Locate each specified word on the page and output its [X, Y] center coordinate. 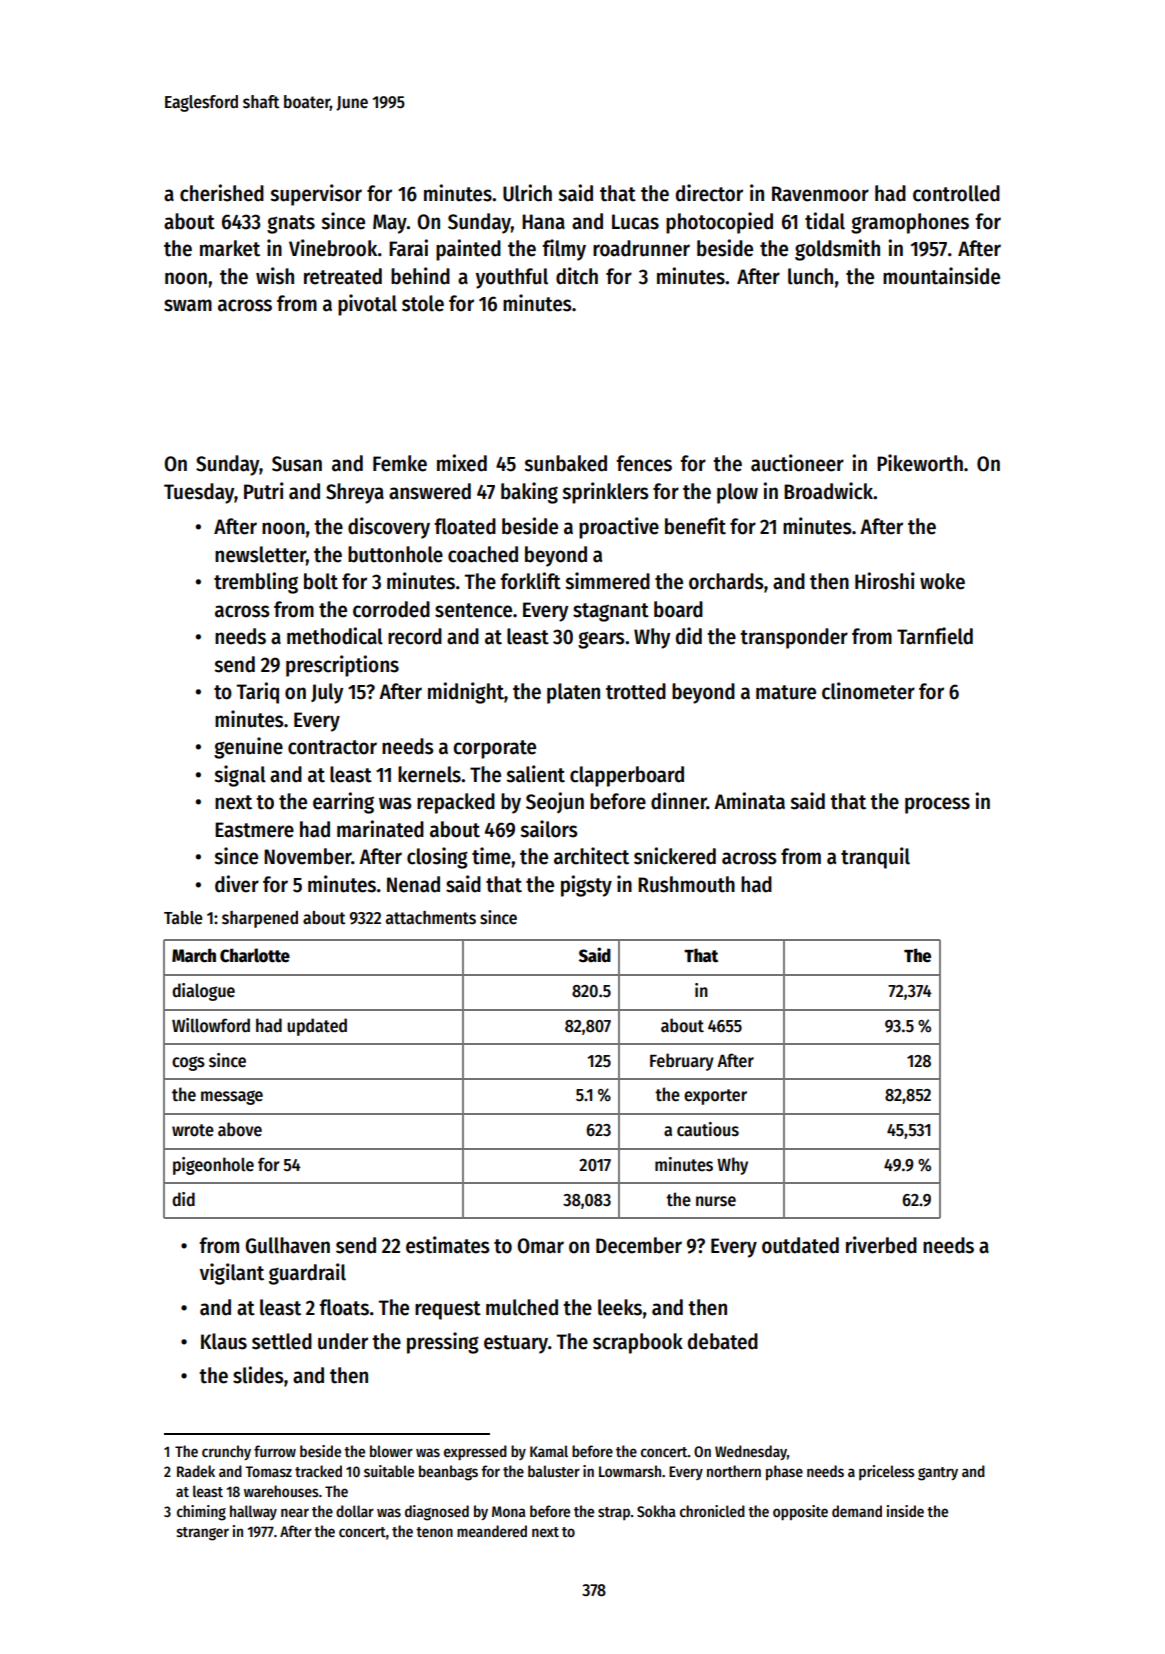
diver [237, 884]
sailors [549, 829]
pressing [443, 1343]
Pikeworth [920, 463]
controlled [956, 193]
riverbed [881, 1245]
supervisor [316, 195]
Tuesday [199, 493]
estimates [448, 1245]
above [240, 1129]
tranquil [875, 858]
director [709, 193]
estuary [516, 1344]
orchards [726, 581]
